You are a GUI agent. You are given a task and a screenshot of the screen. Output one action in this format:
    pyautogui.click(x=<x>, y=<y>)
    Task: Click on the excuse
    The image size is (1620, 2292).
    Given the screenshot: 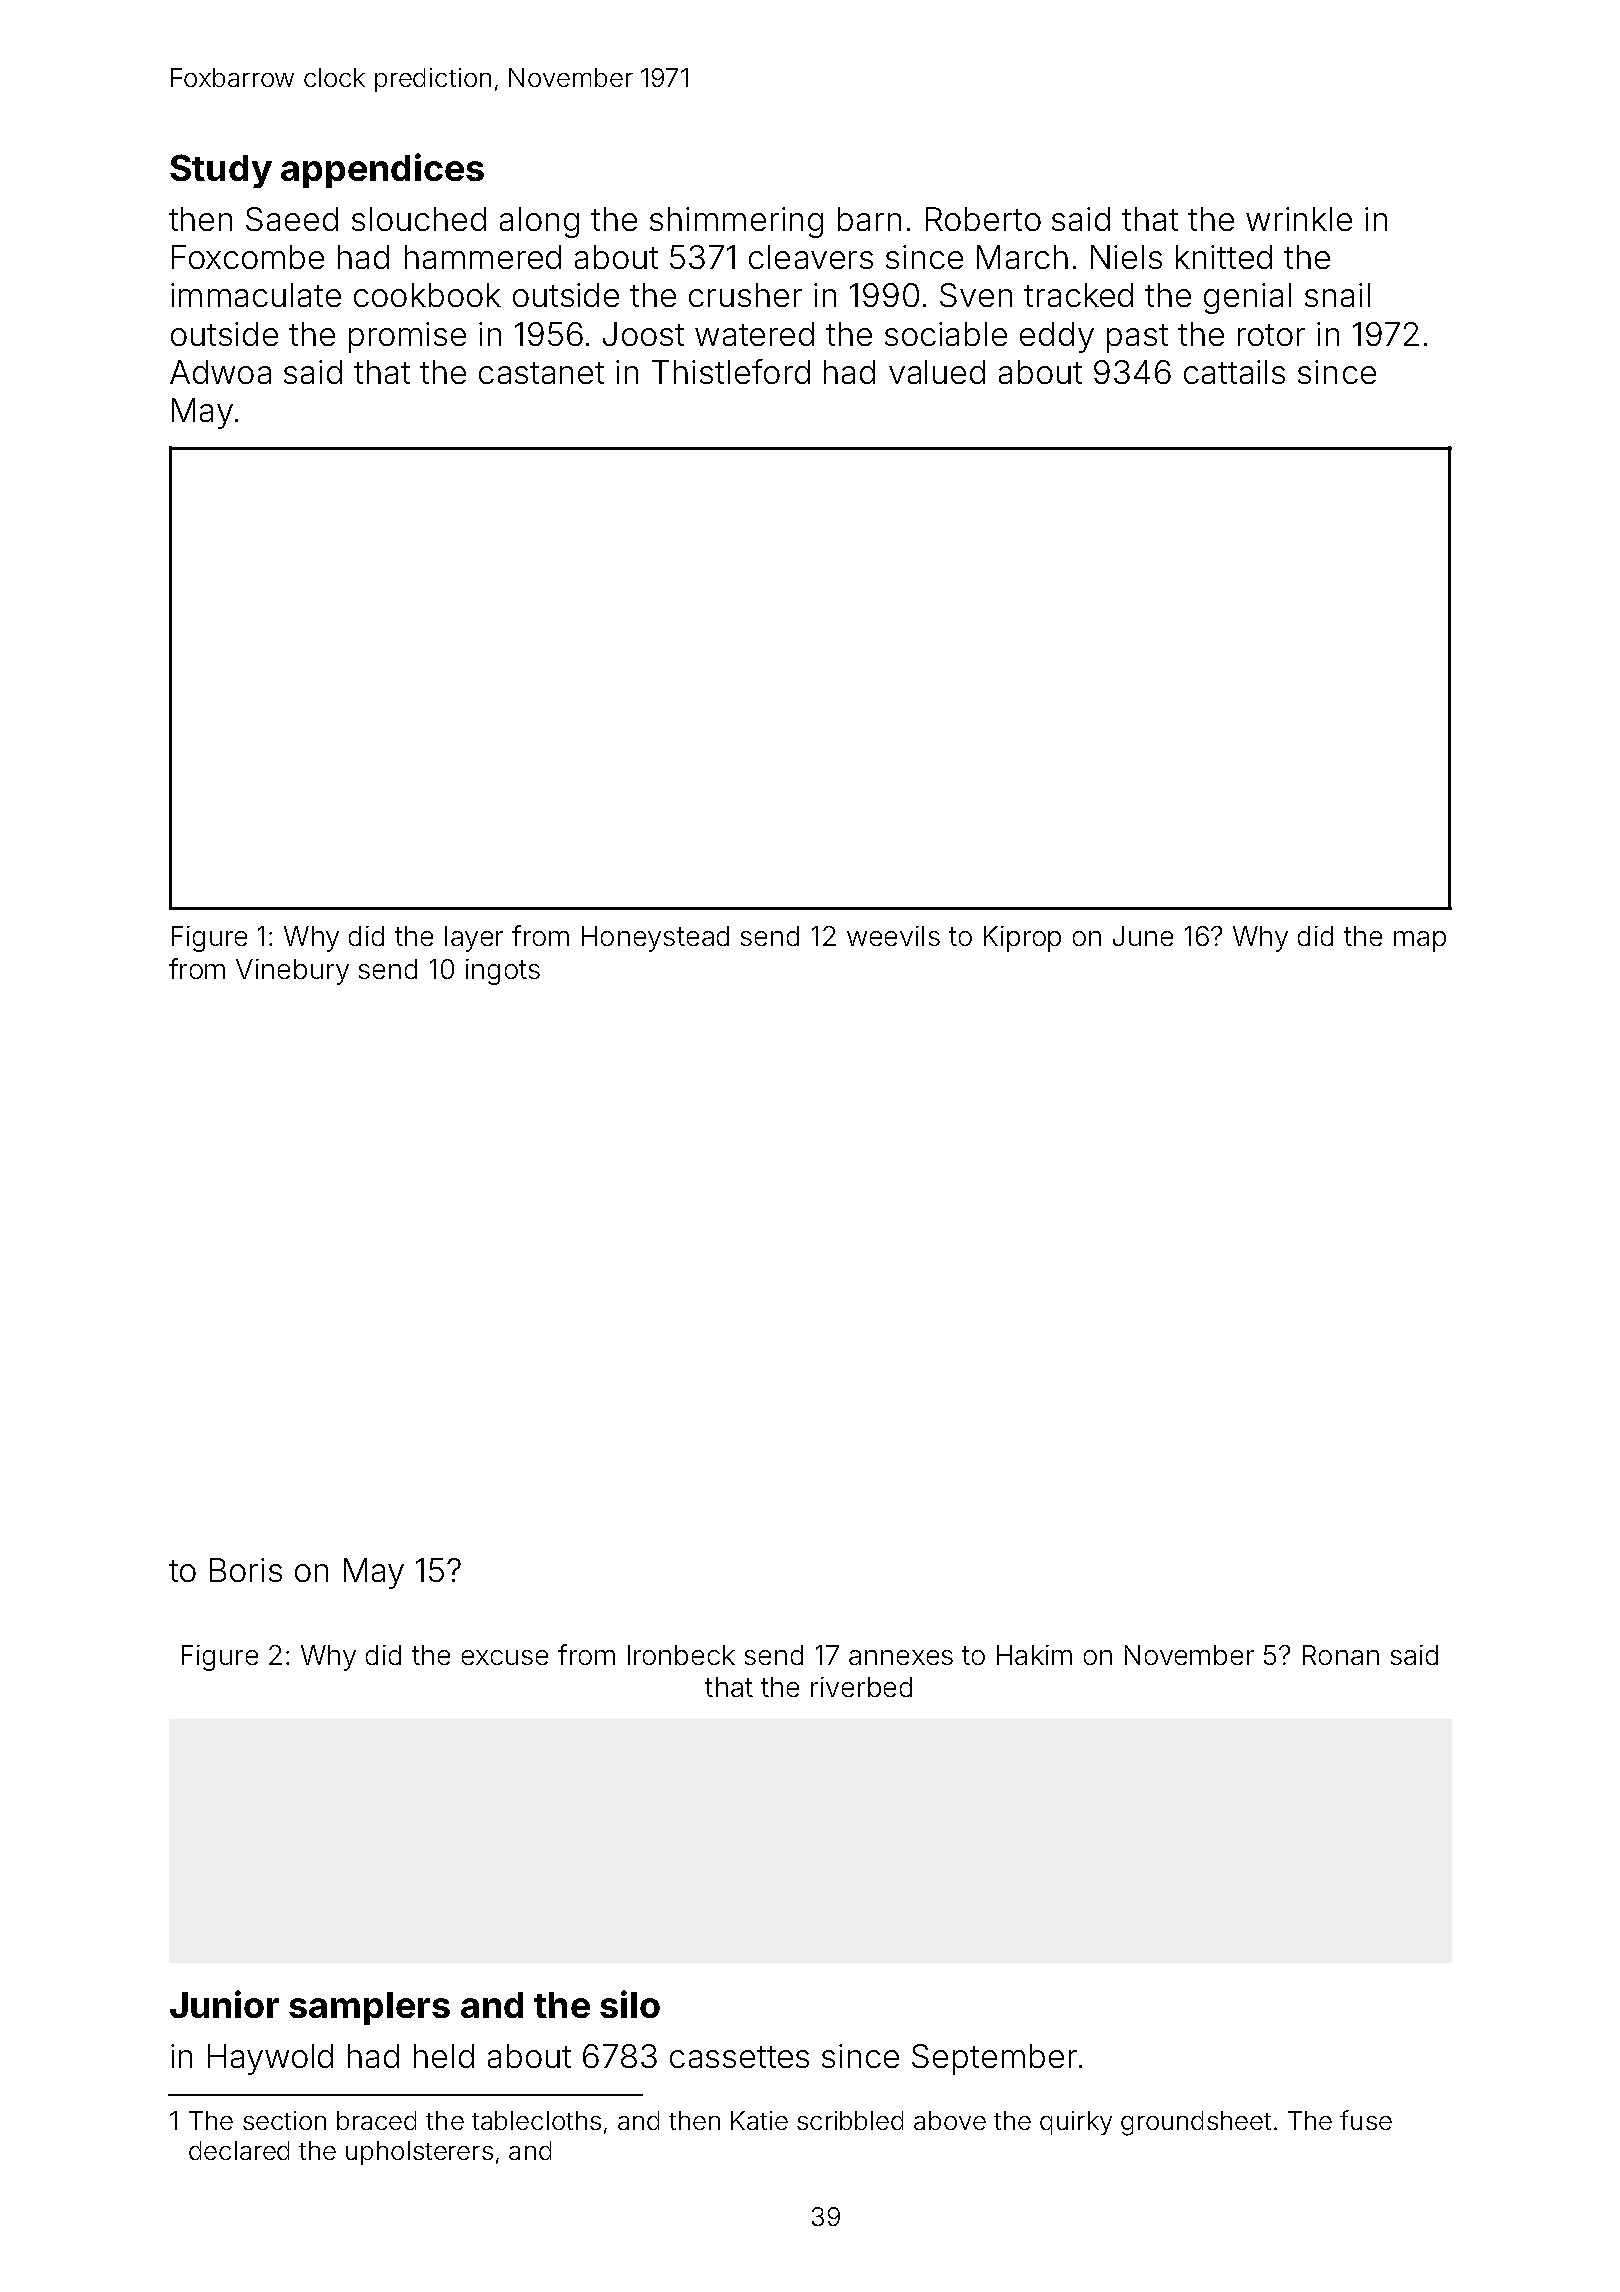 What is the action you would take?
    pyautogui.click(x=505, y=1657)
